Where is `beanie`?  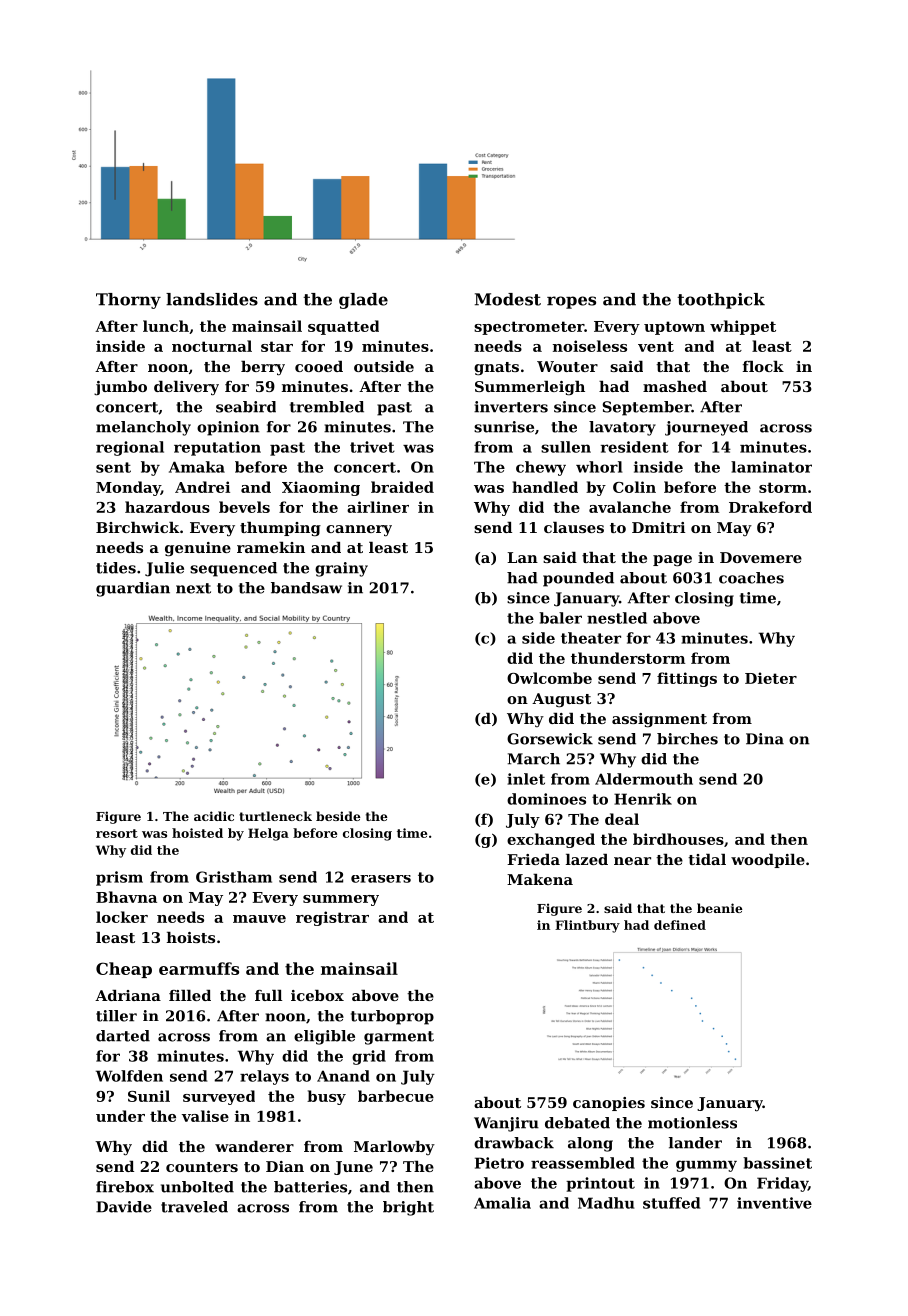
beanie is located at coordinates (719, 908).
